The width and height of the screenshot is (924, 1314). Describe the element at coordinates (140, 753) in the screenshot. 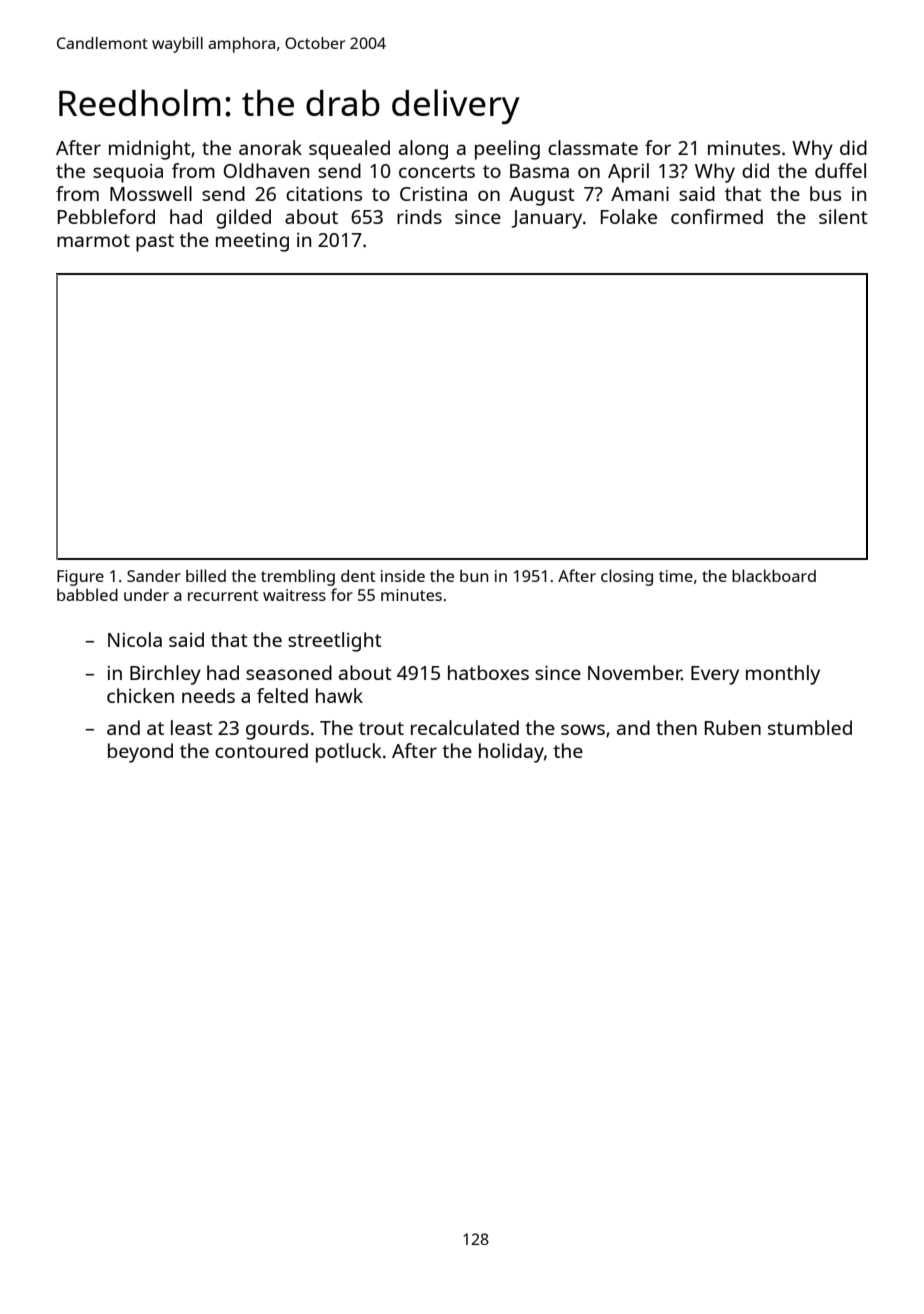

I see `beyond` at that location.
